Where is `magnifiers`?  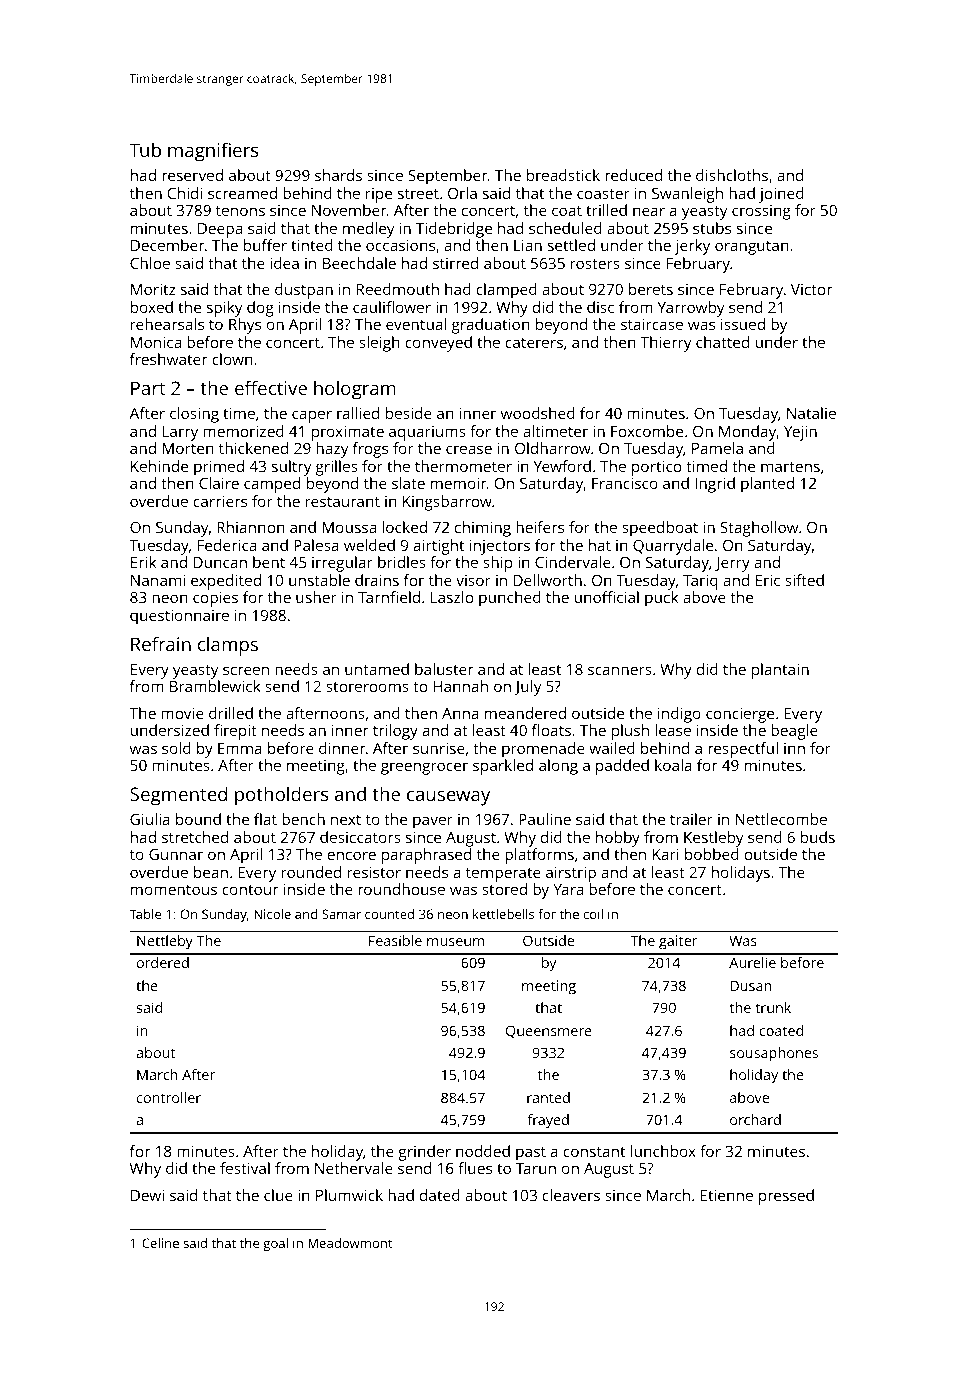 magnifiers is located at coordinates (213, 152).
